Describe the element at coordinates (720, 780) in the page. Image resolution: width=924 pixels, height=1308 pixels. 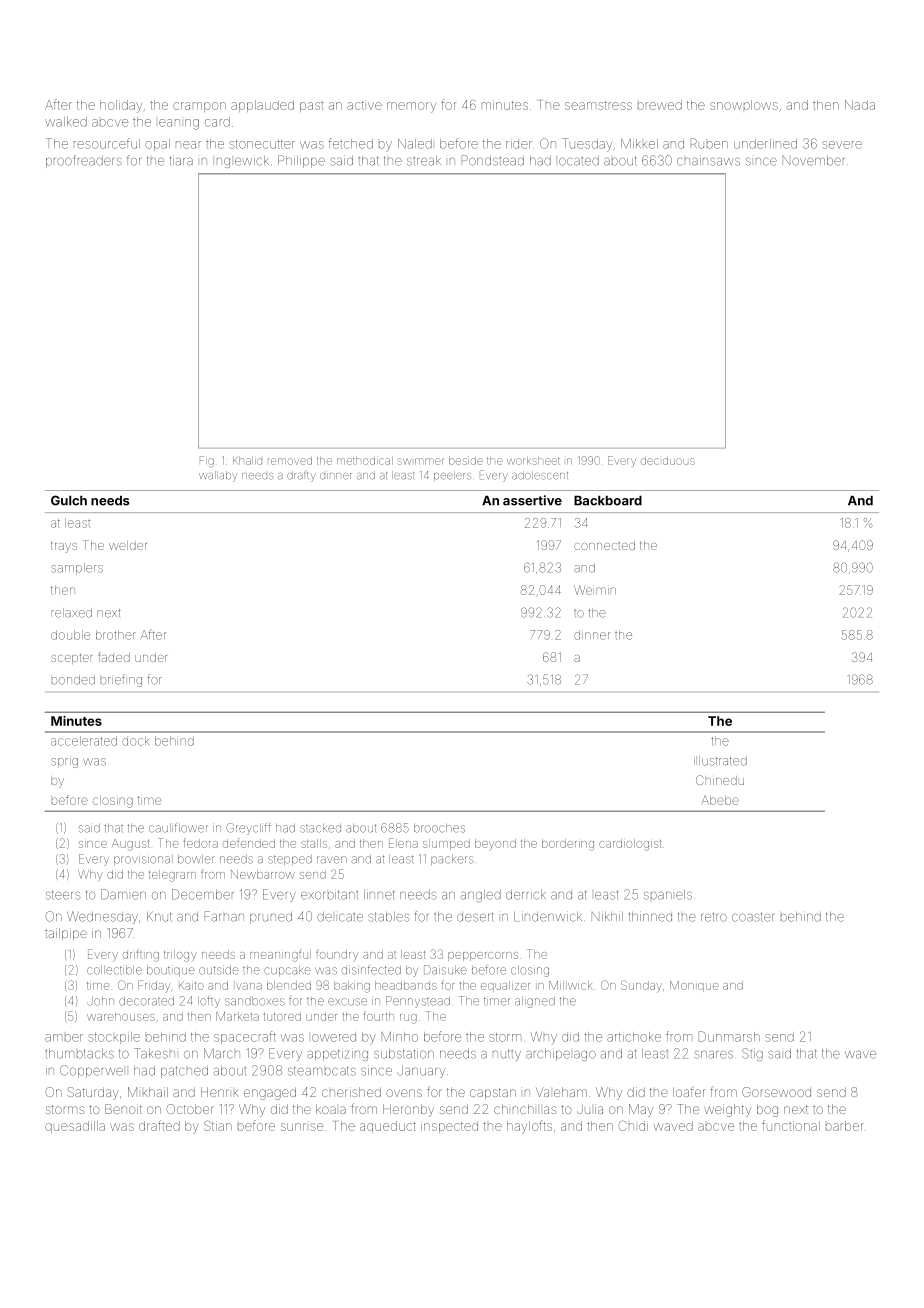
I see `Chinedu` at that location.
